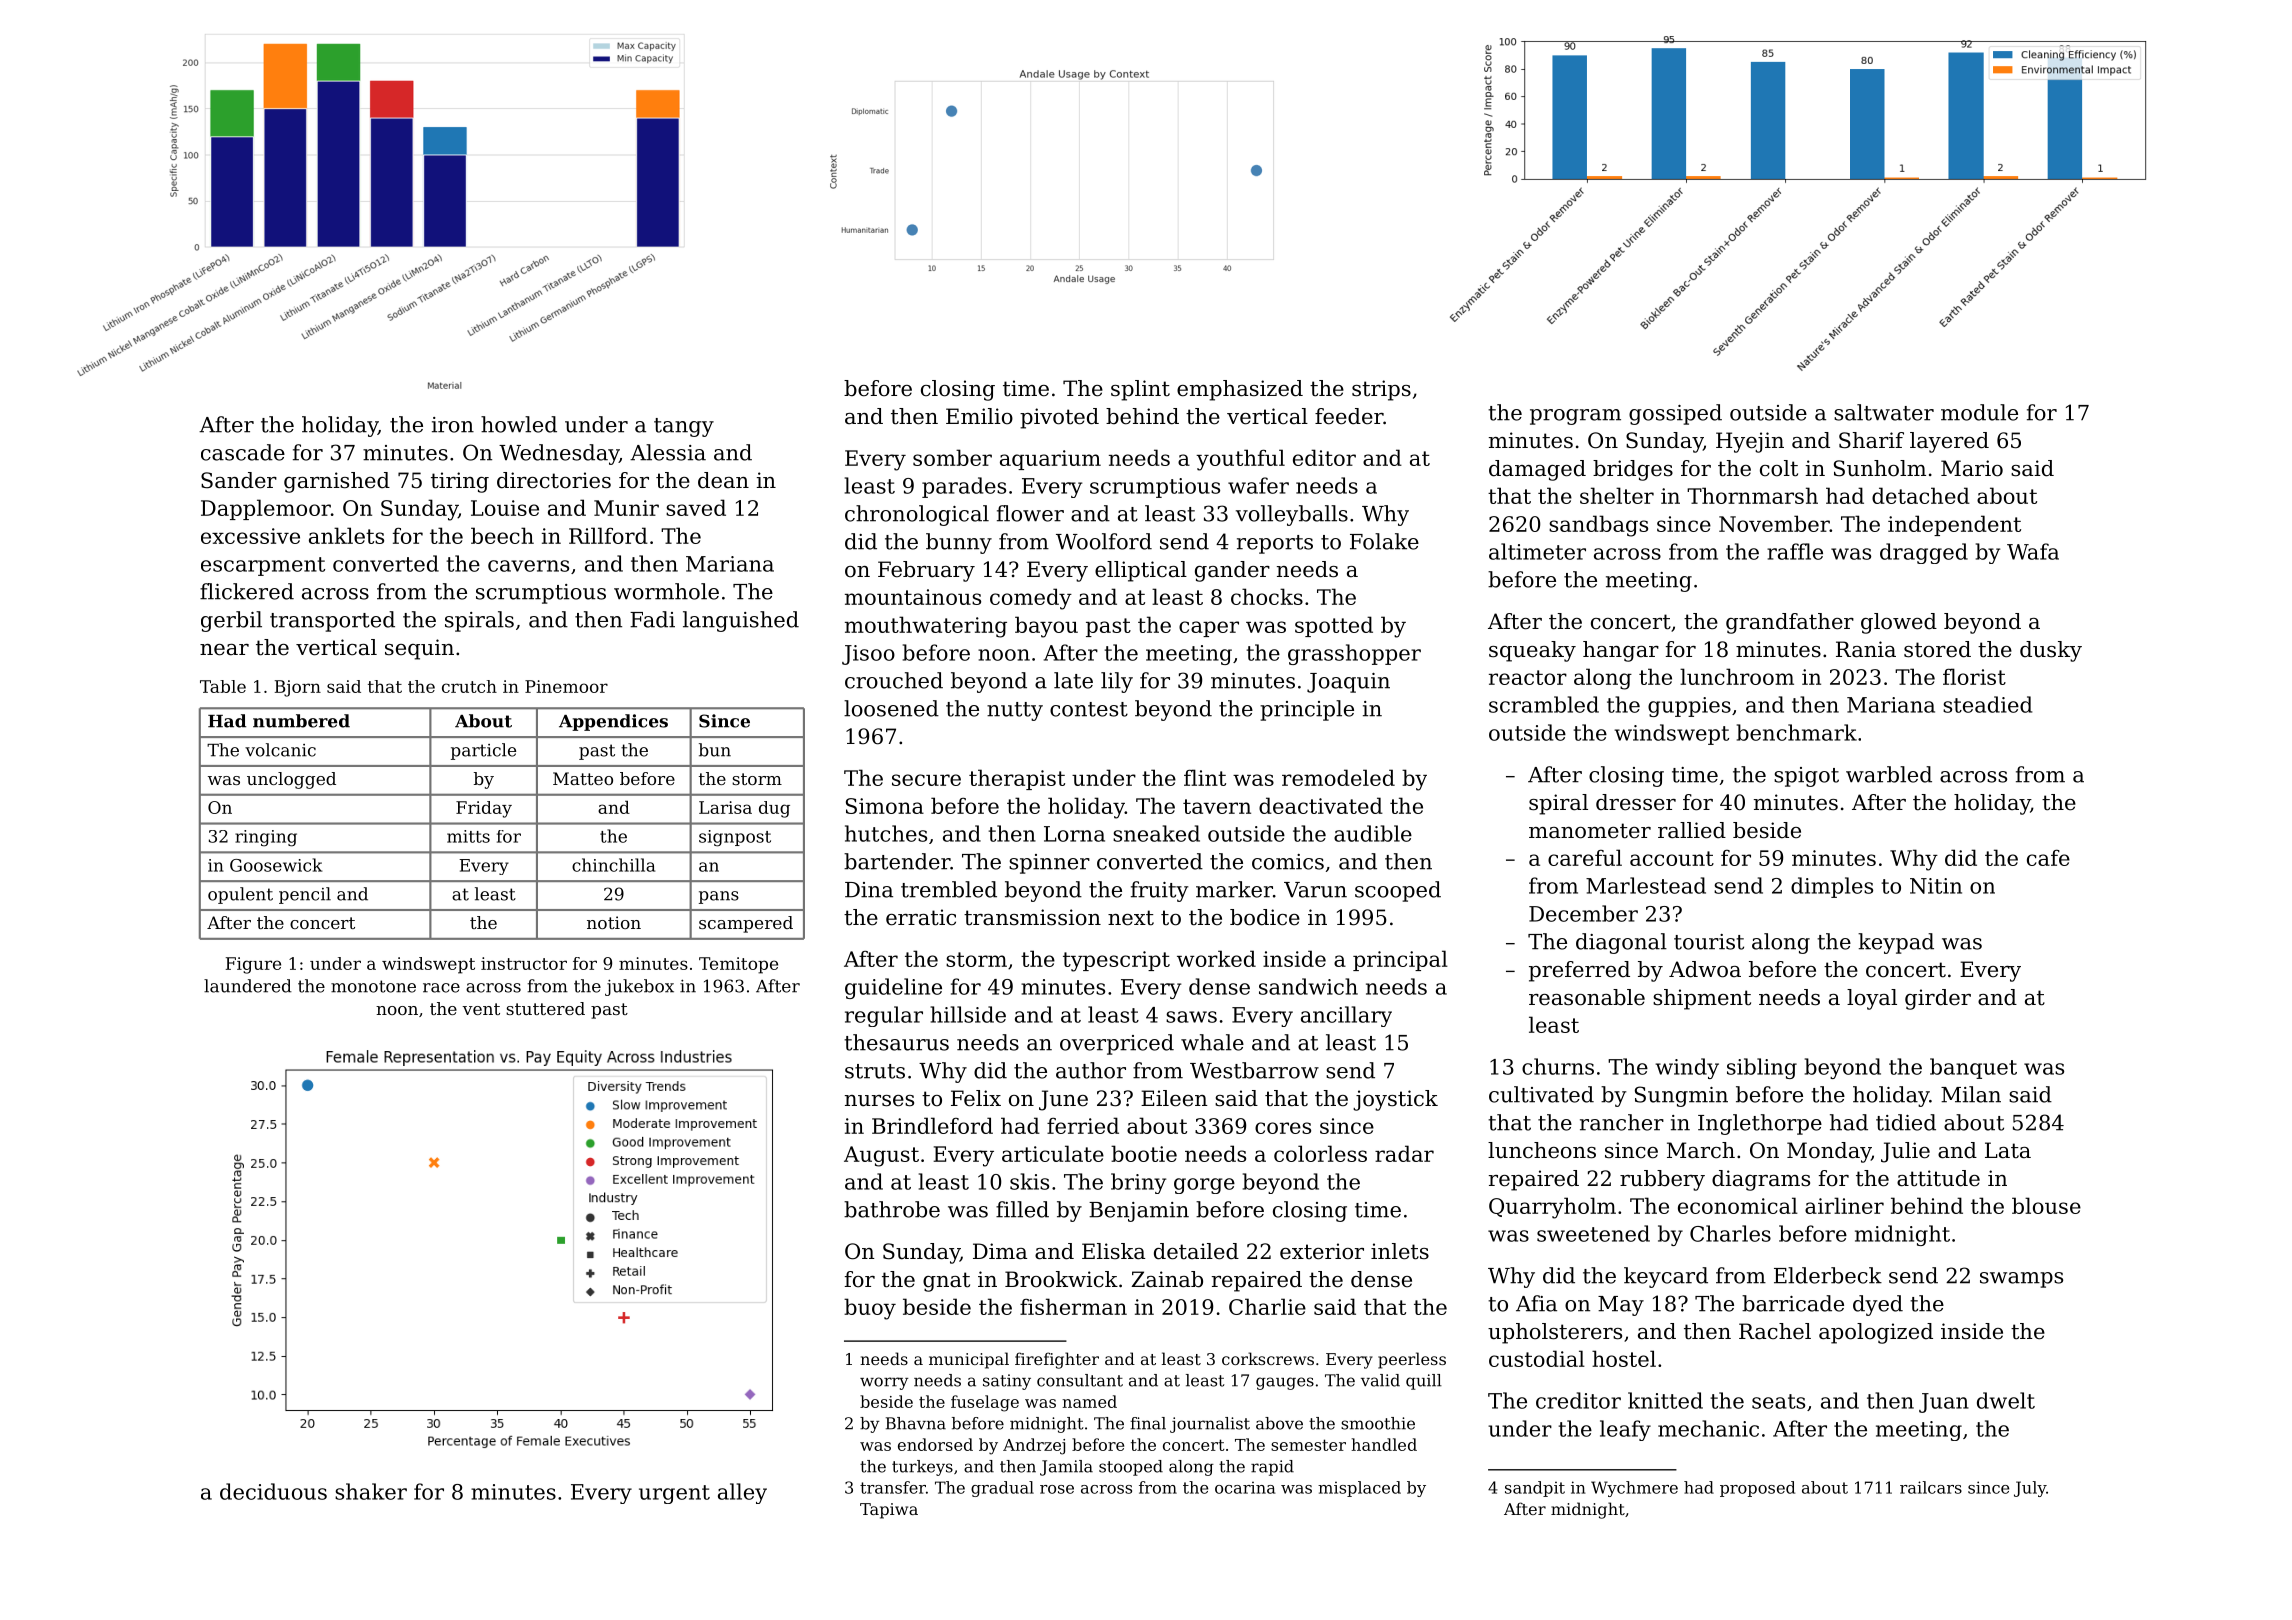 The width and height of the page is (2292, 1620). What do you see at coordinates (231, 621) in the page?
I see `gerbil` at bounding box center [231, 621].
